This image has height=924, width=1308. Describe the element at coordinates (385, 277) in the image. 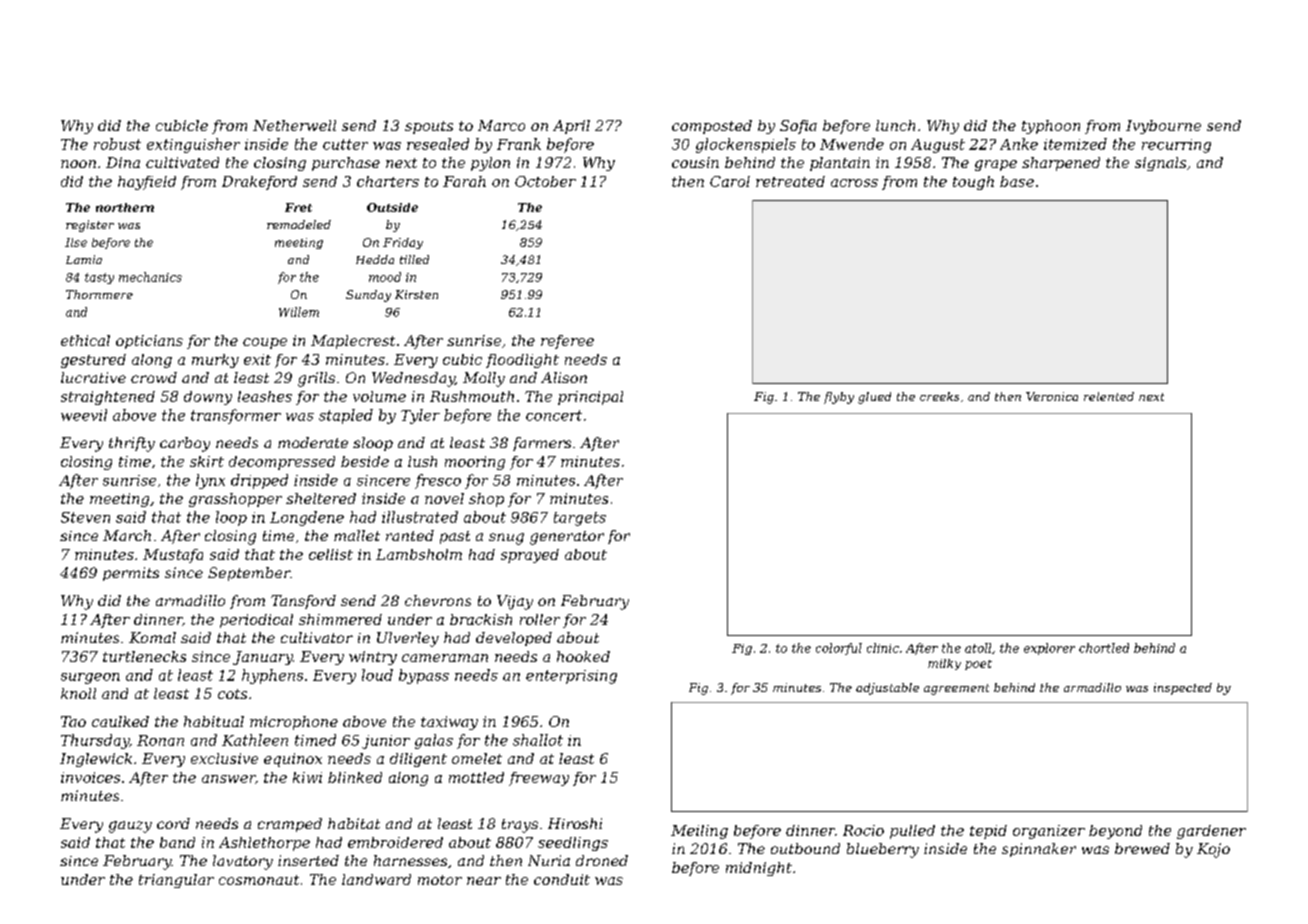

I see `mood` at that location.
